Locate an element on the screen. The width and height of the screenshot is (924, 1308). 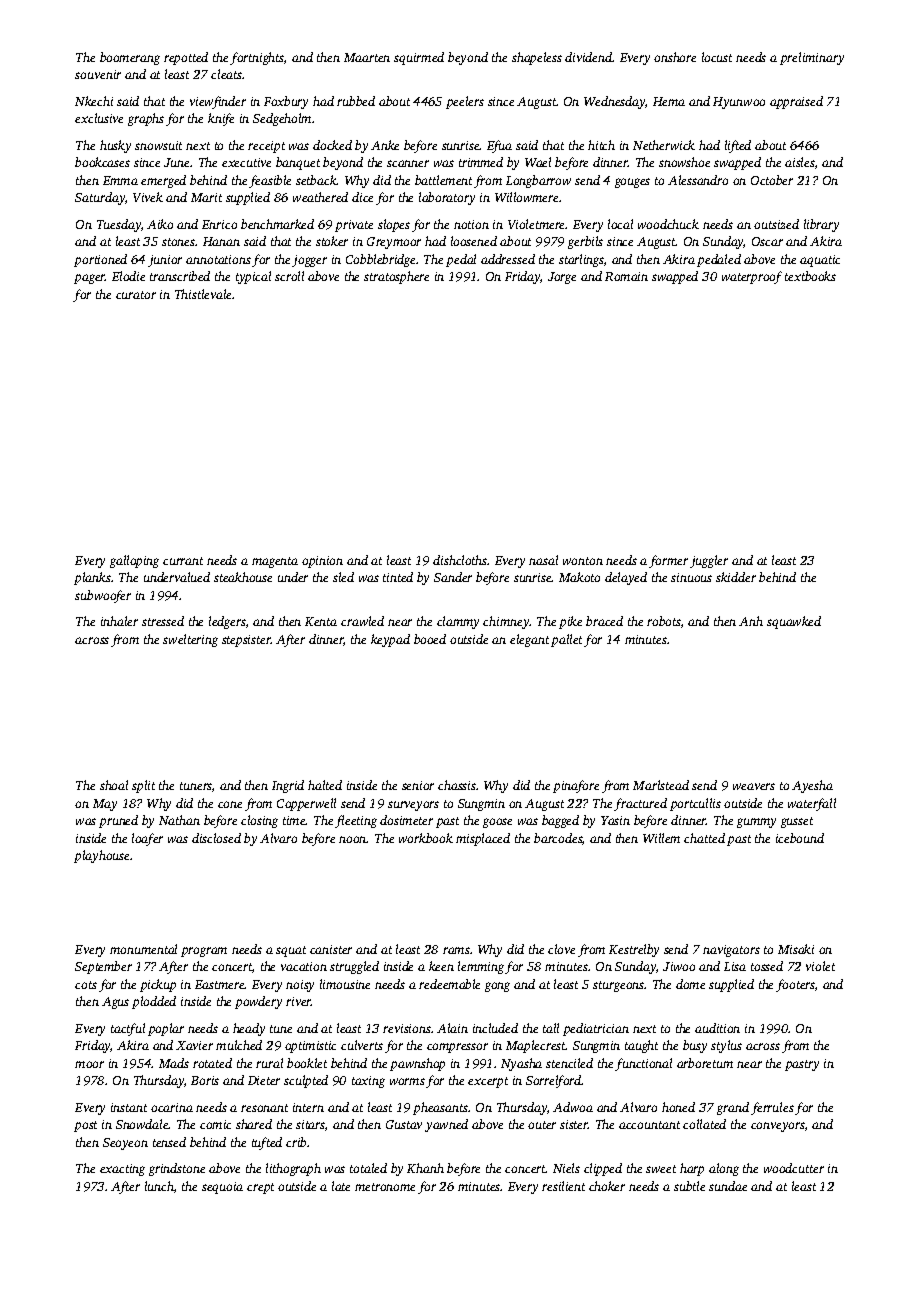
squawked is located at coordinates (794, 622).
